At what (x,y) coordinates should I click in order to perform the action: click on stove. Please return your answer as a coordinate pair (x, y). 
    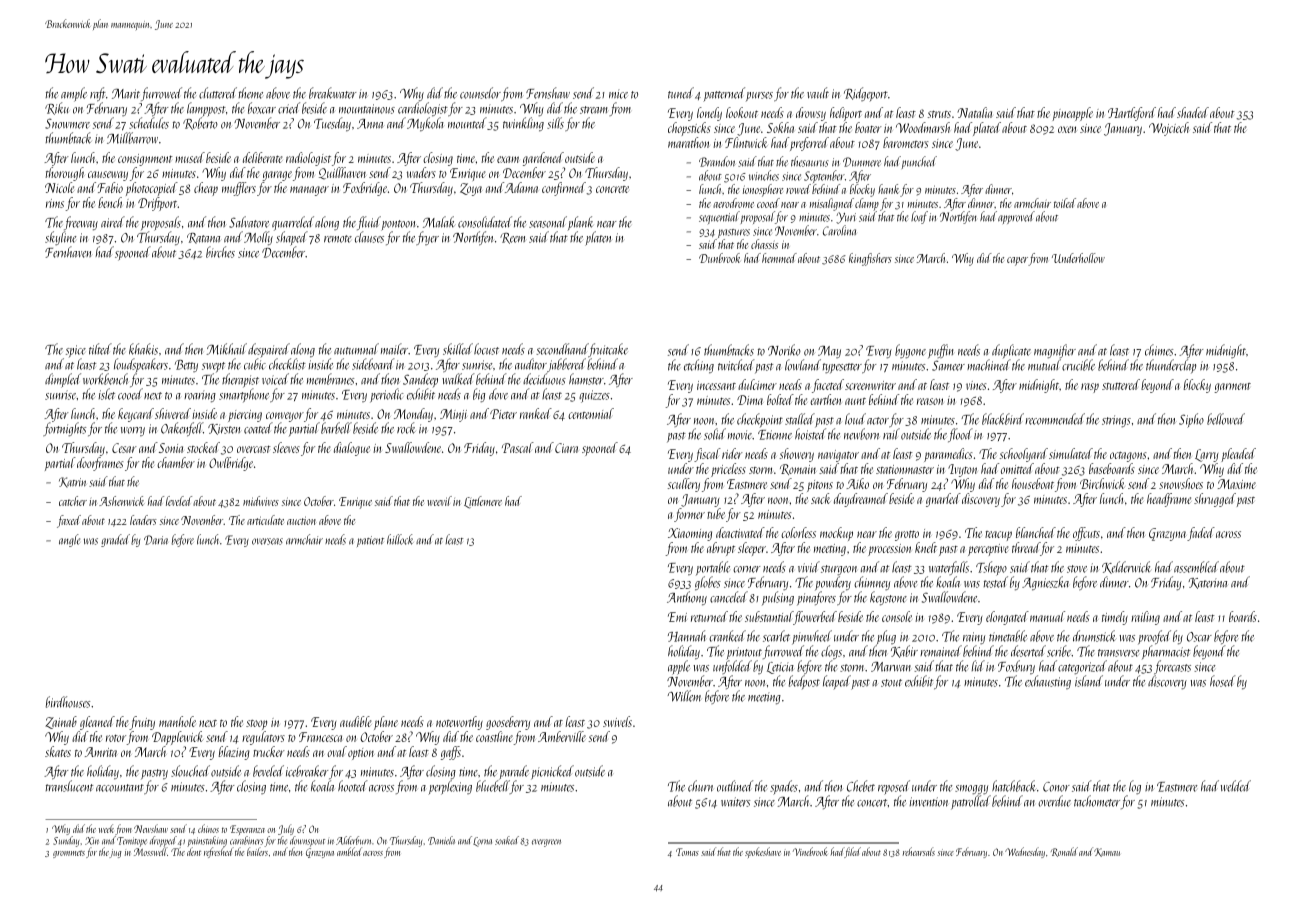
    Looking at the image, I should click on (1077, 569).
